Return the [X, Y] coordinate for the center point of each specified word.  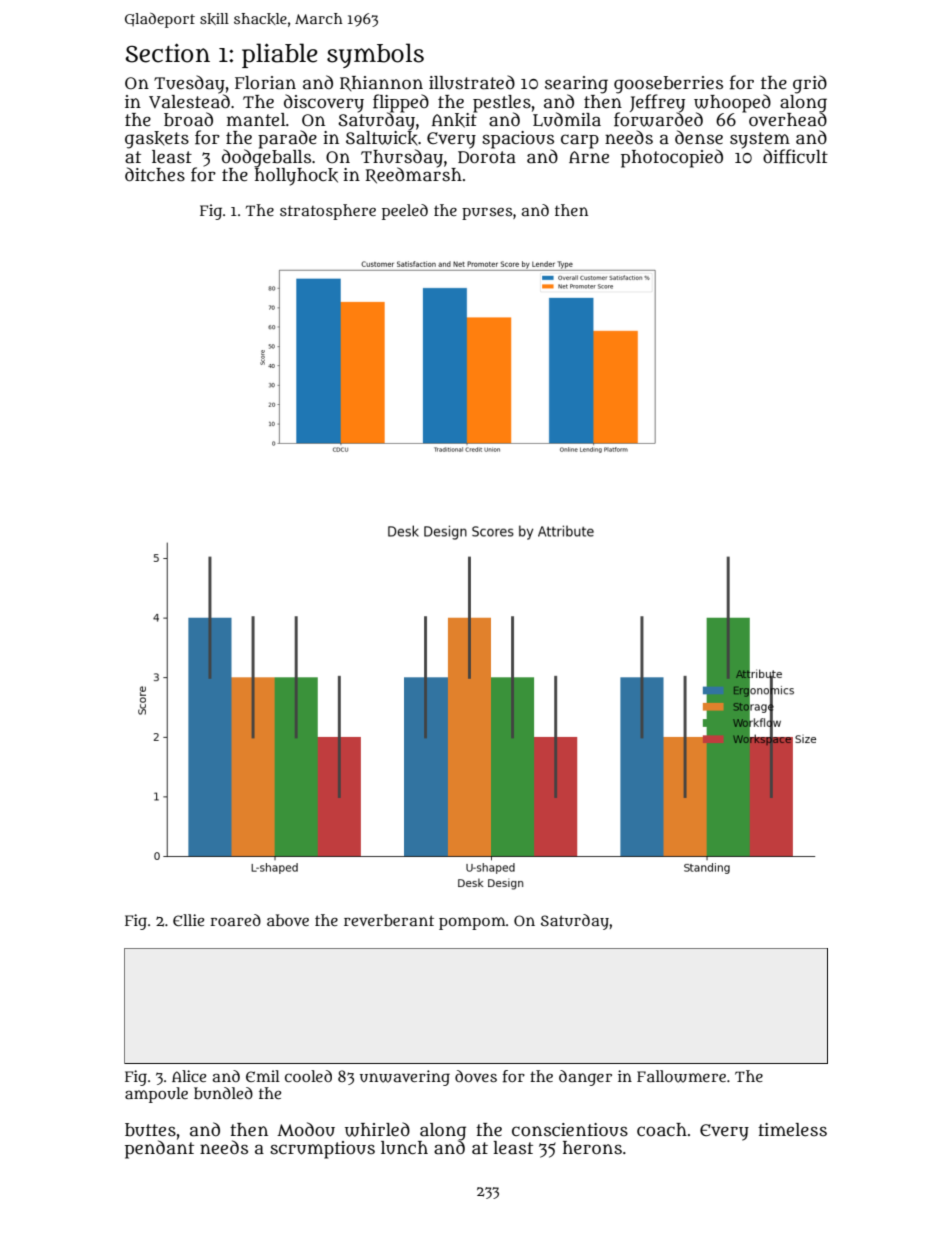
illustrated [472, 82]
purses [487, 214]
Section [167, 53]
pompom [472, 923]
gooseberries [668, 85]
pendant [159, 1149]
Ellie [188, 920]
